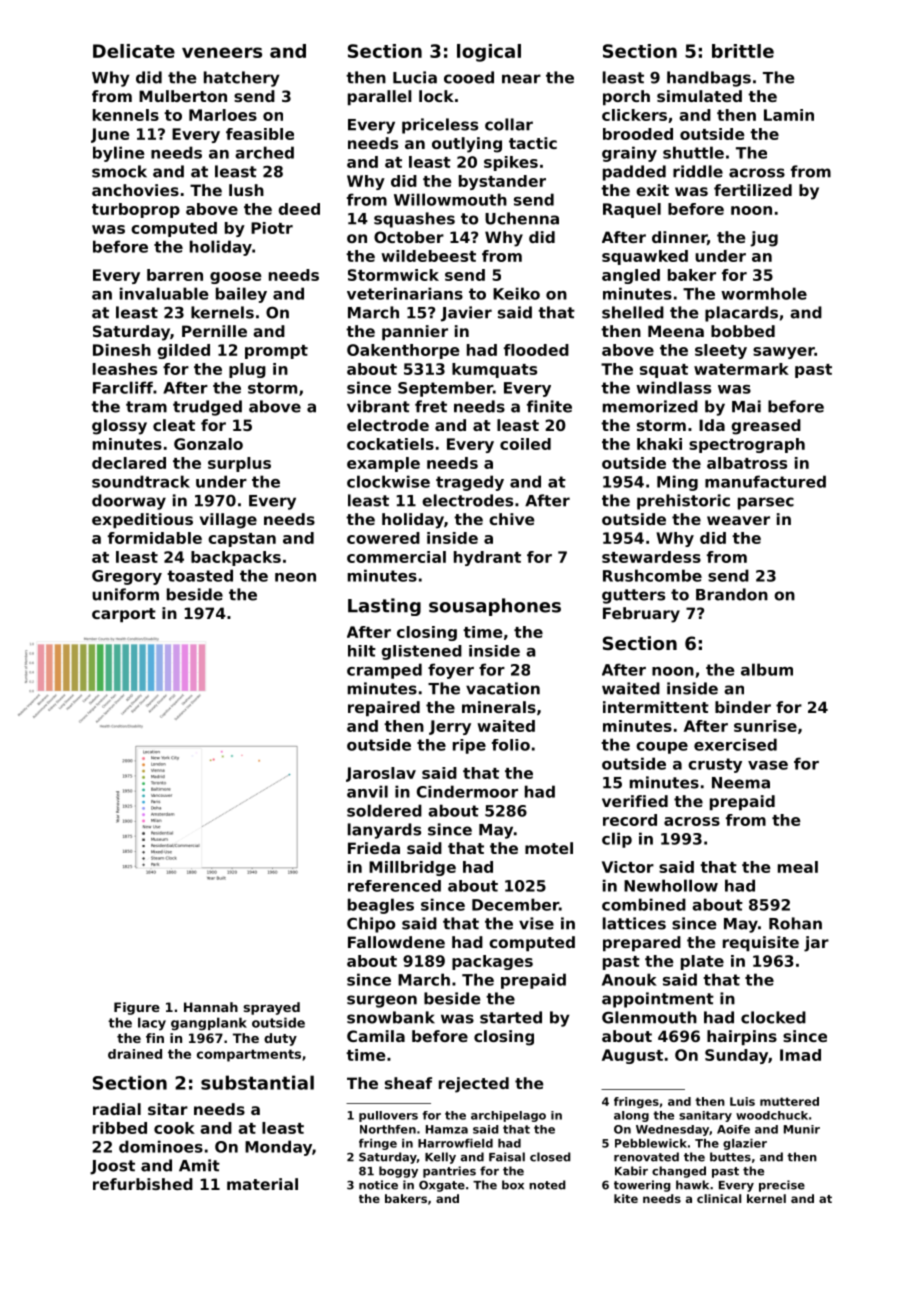 The image size is (924, 1308). What do you see at coordinates (508, 1116) in the screenshot?
I see `archipelago` at bounding box center [508, 1116].
